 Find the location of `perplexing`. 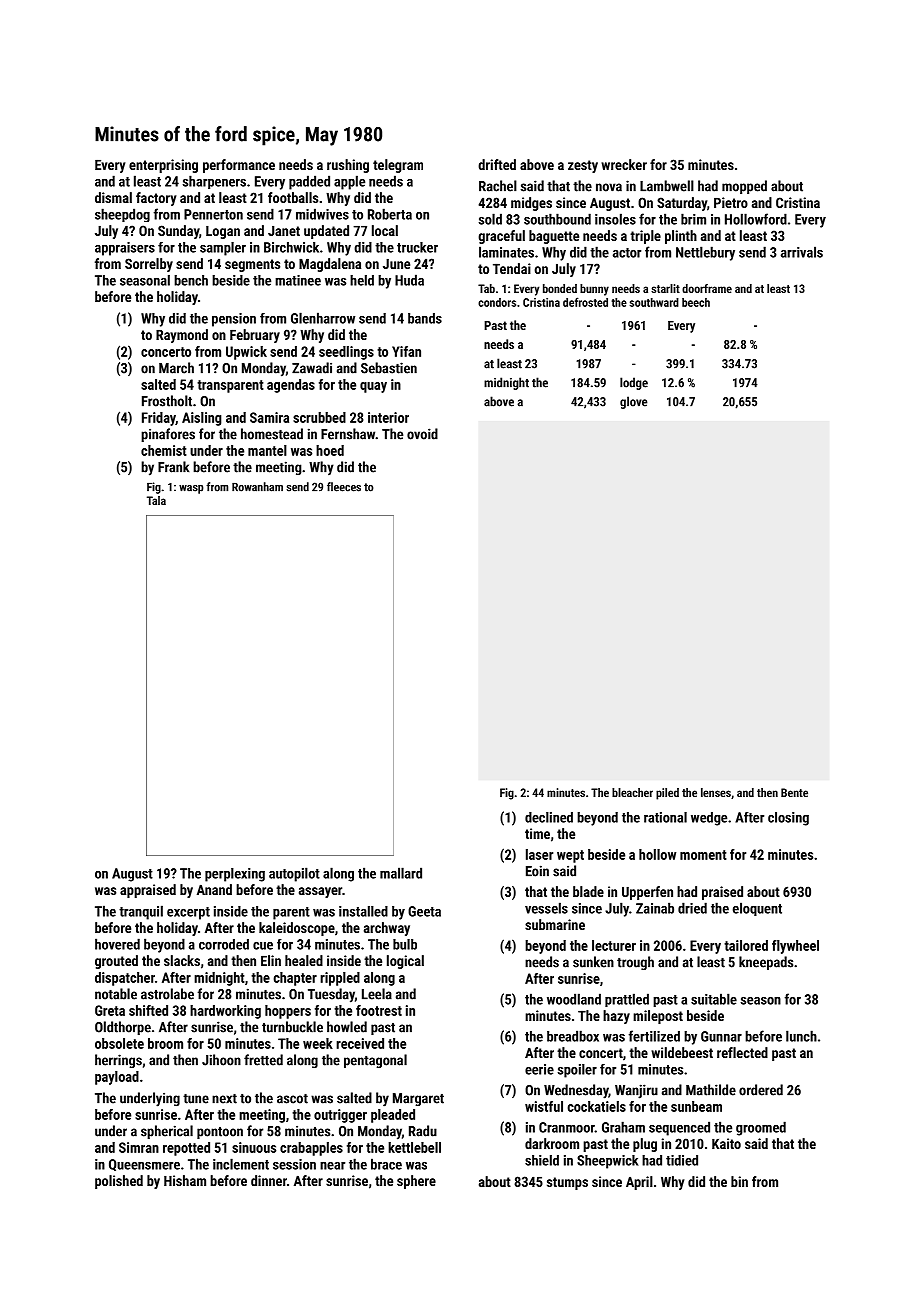

perplexing is located at coordinates (235, 875).
